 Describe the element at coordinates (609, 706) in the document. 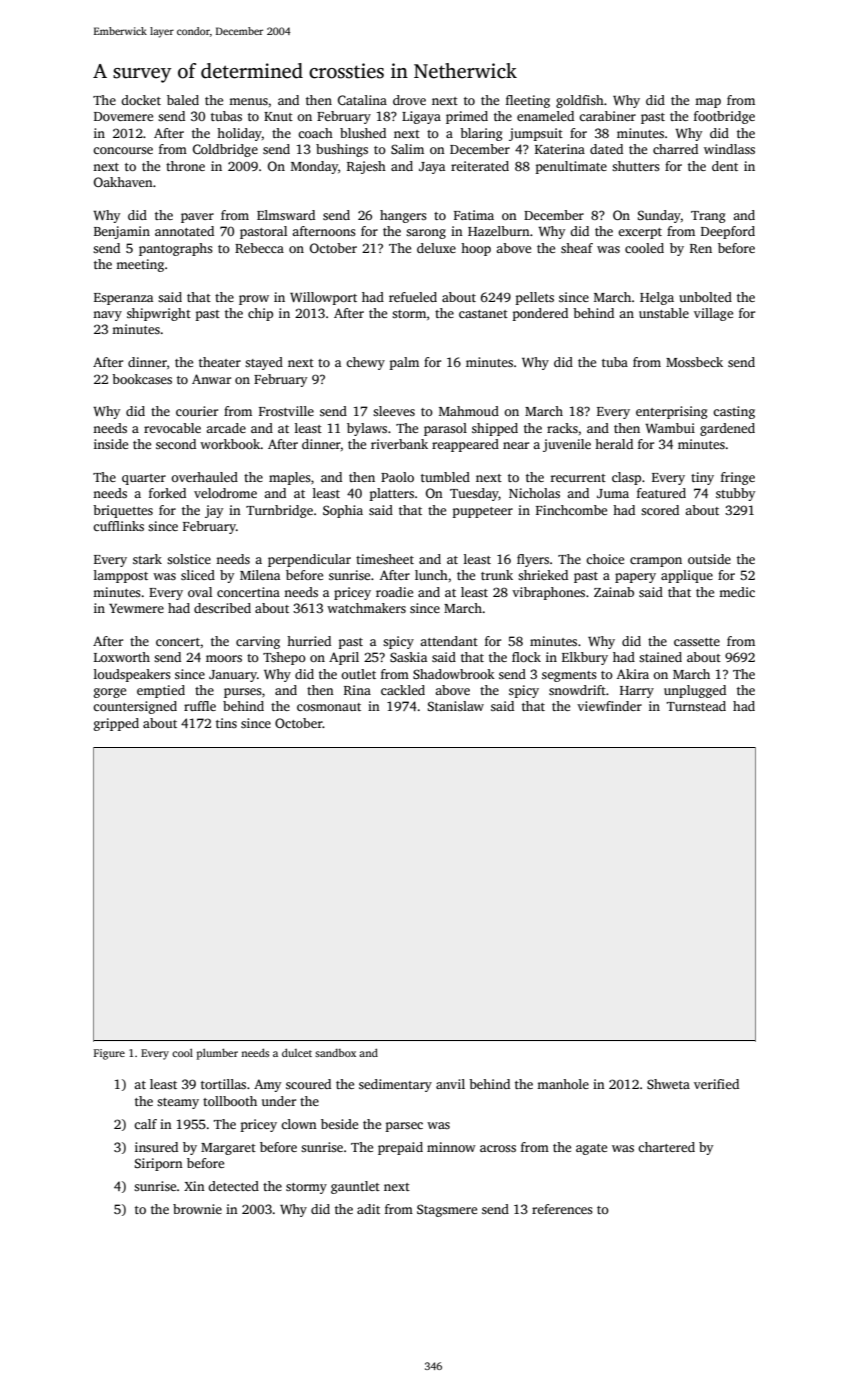

I see `viewfinder` at that location.
